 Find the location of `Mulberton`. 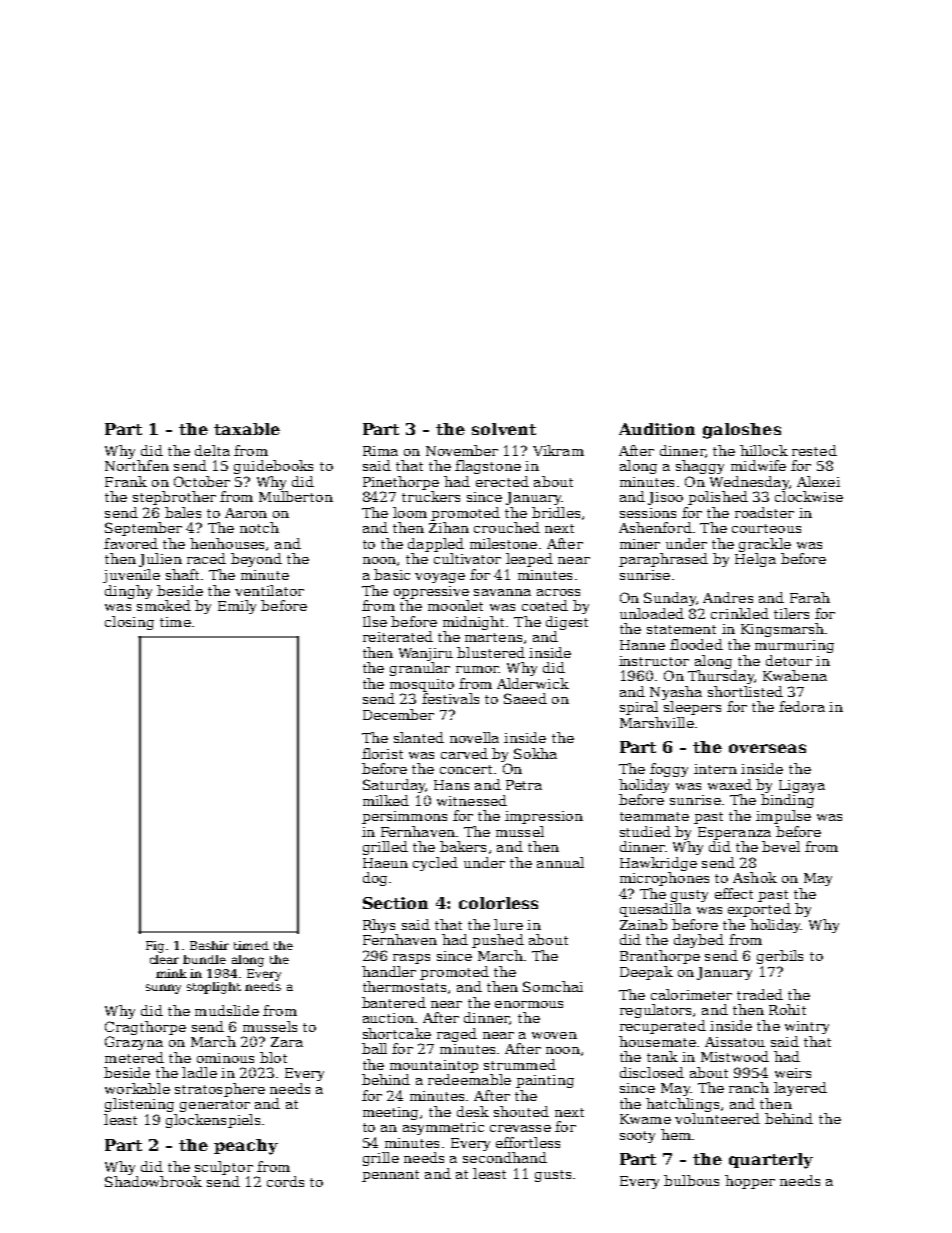

Mulberton is located at coordinates (296, 496).
